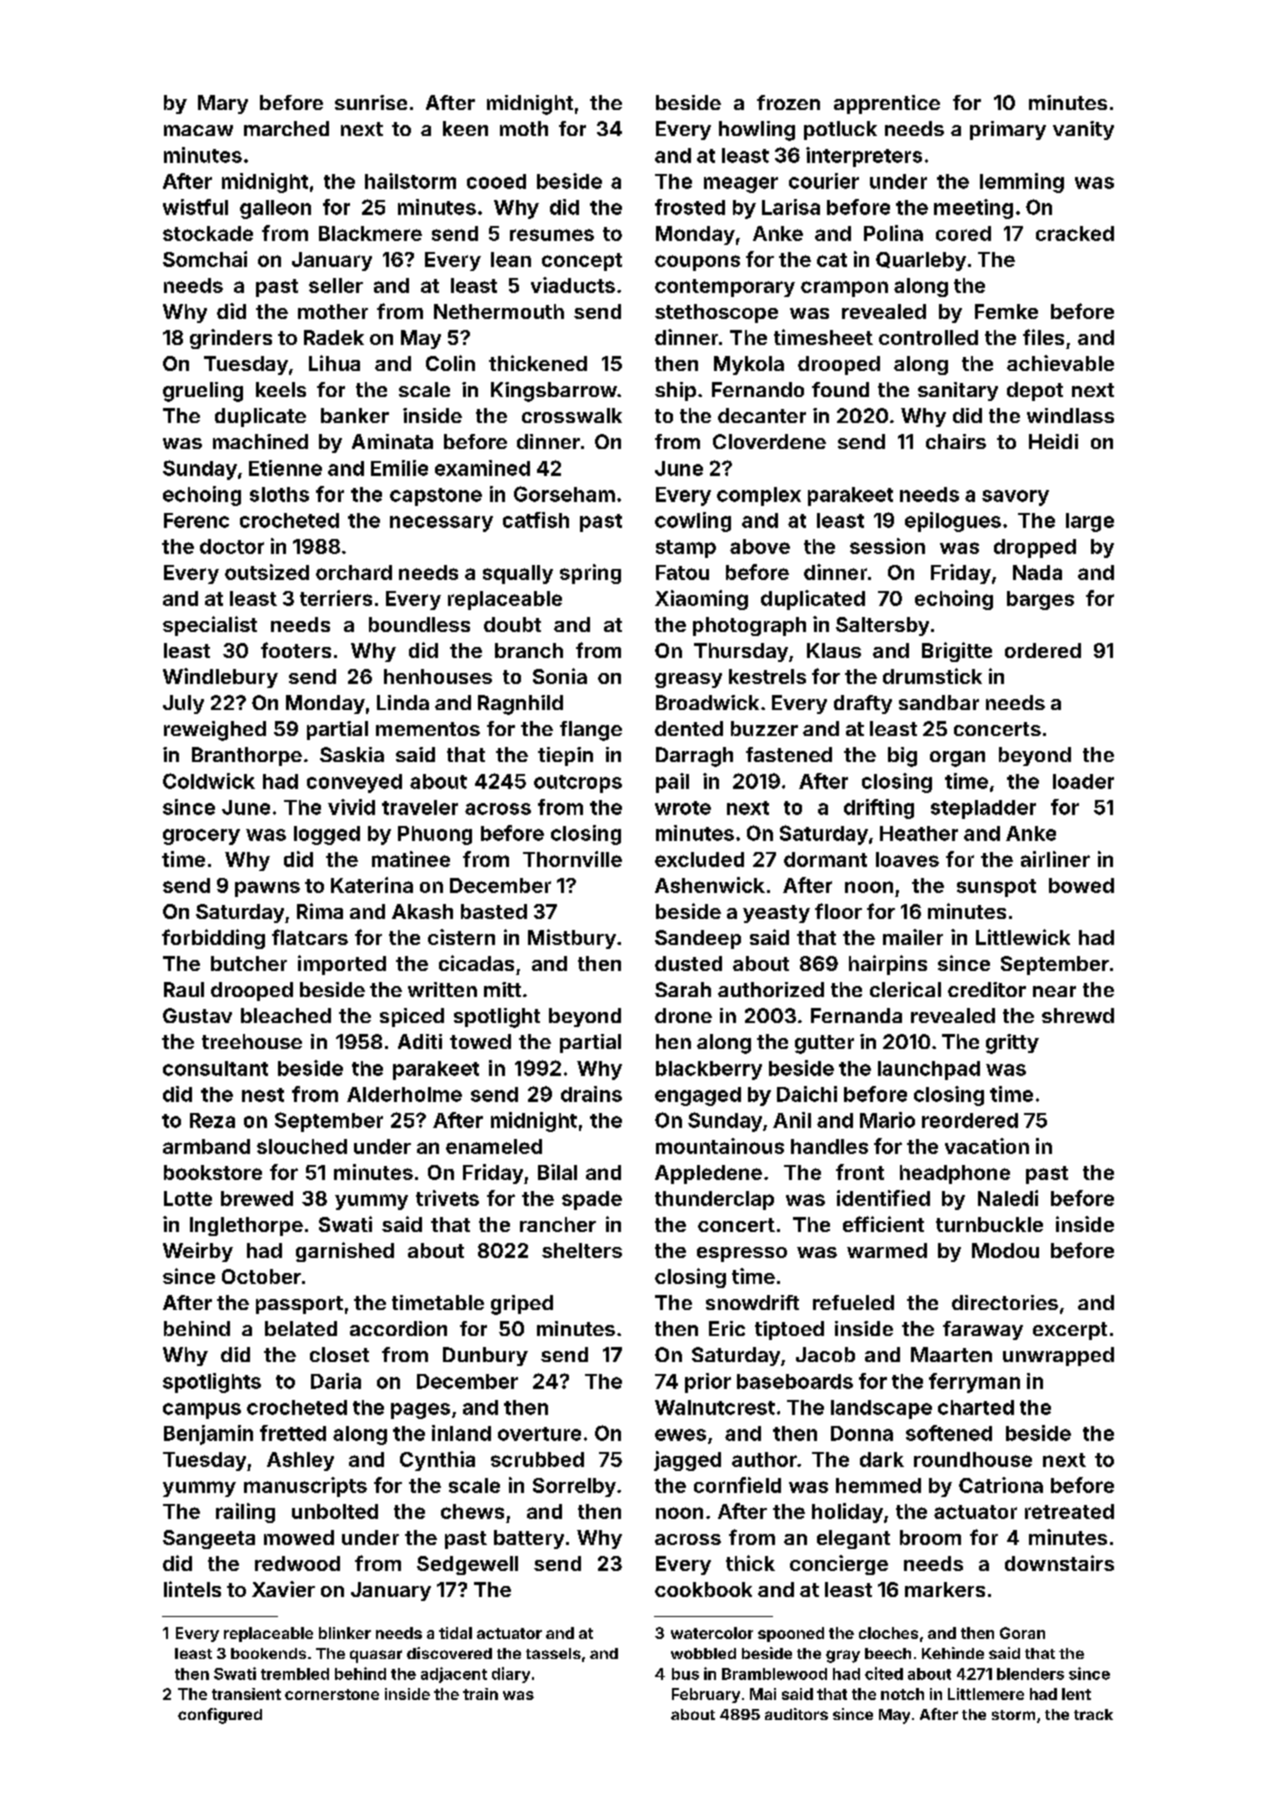  I want to click on unwrapped, so click(1058, 1356).
